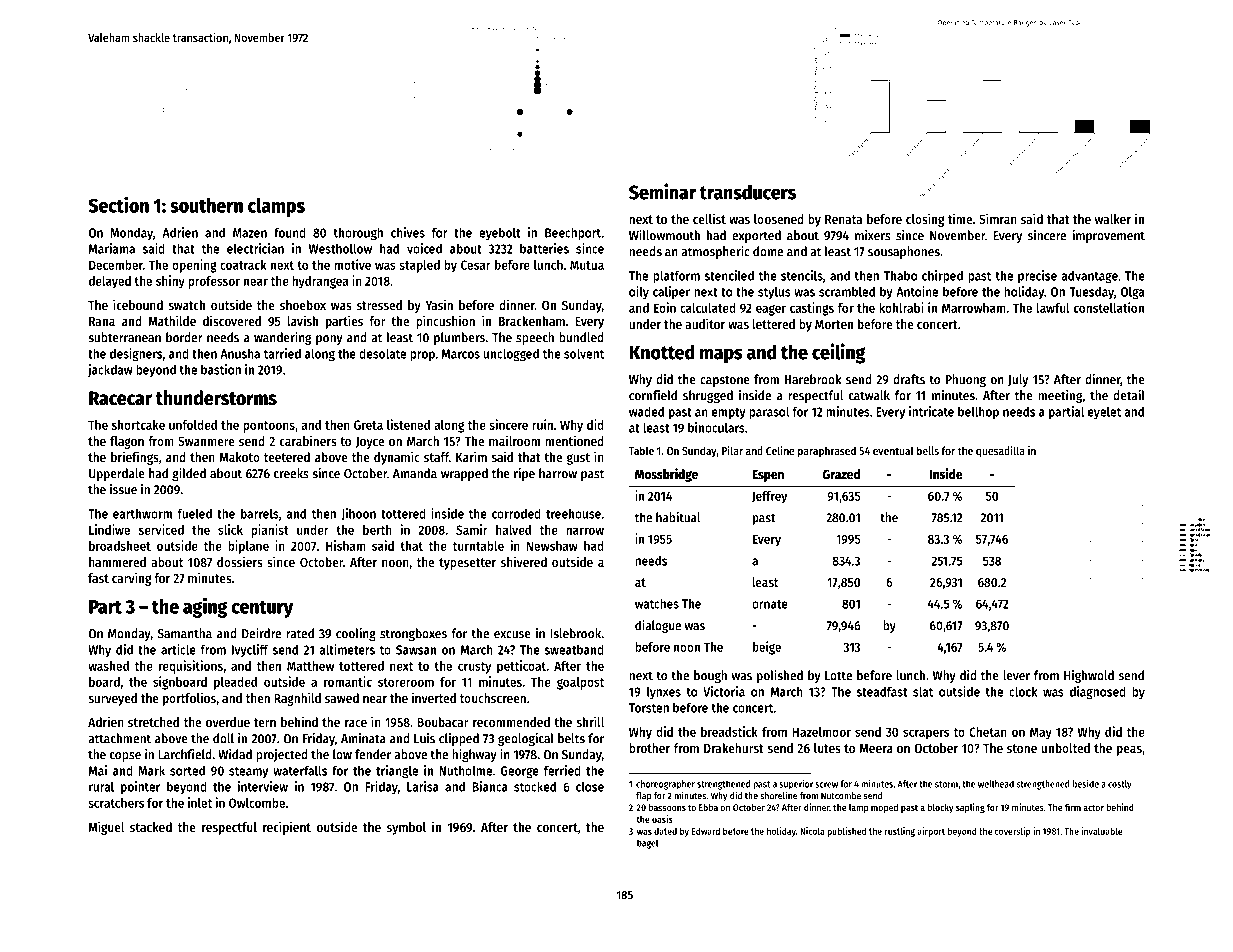 The width and height of the screenshot is (1233, 952). What do you see at coordinates (647, 844) in the screenshot?
I see `bagel` at bounding box center [647, 844].
